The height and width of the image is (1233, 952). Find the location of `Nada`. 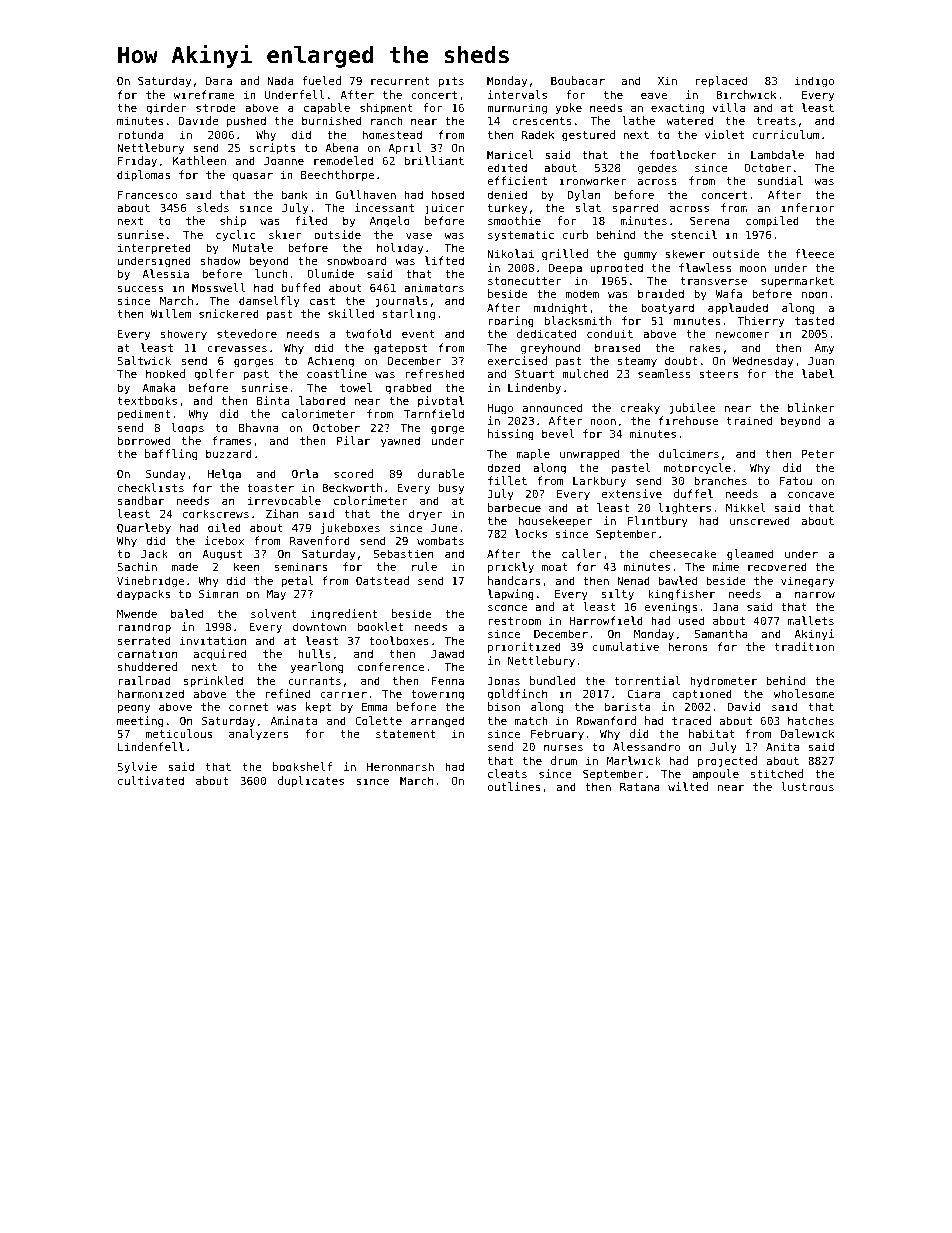

Nada is located at coordinates (281, 80).
